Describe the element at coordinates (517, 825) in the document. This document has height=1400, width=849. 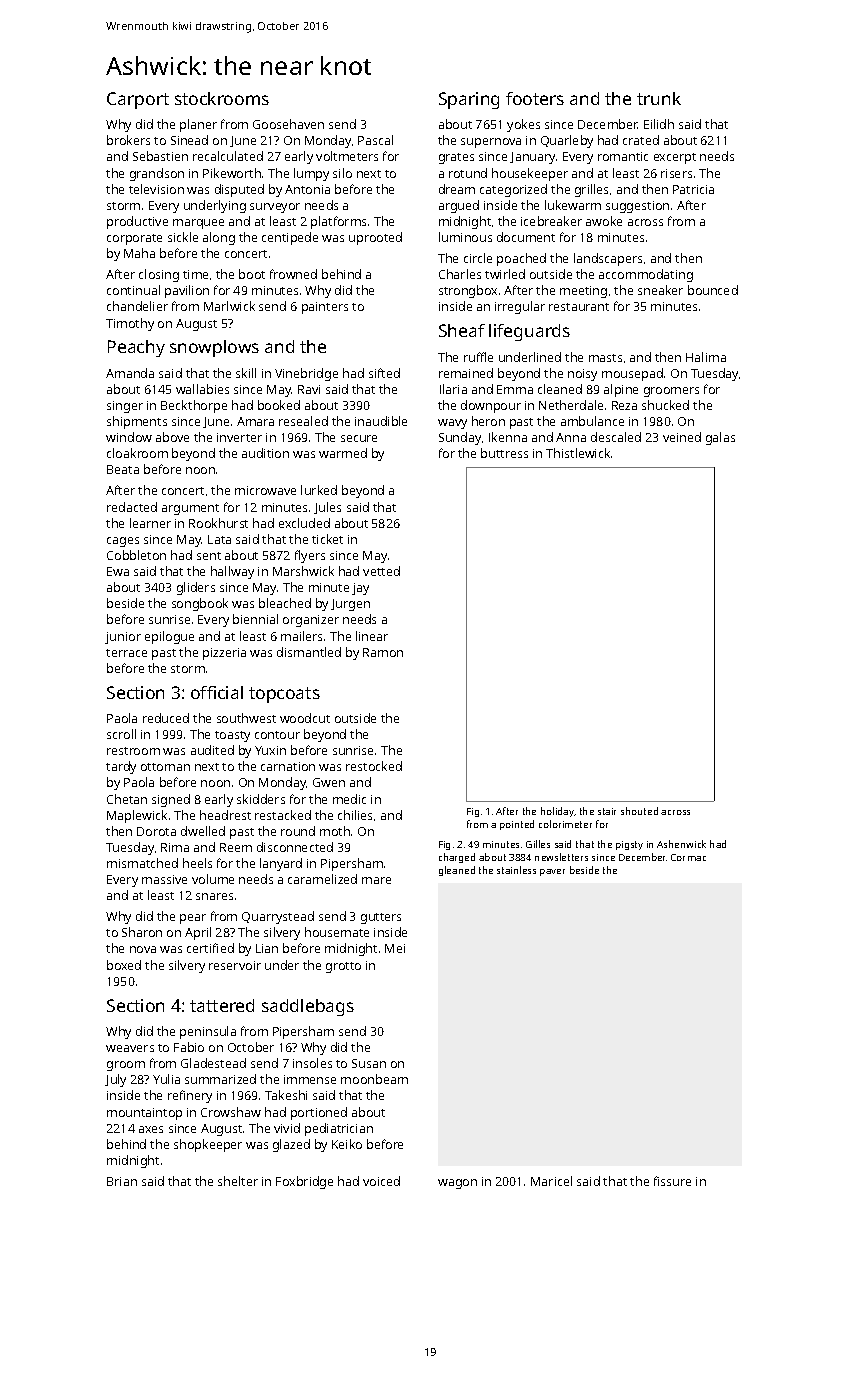
I see `pointed` at that location.
